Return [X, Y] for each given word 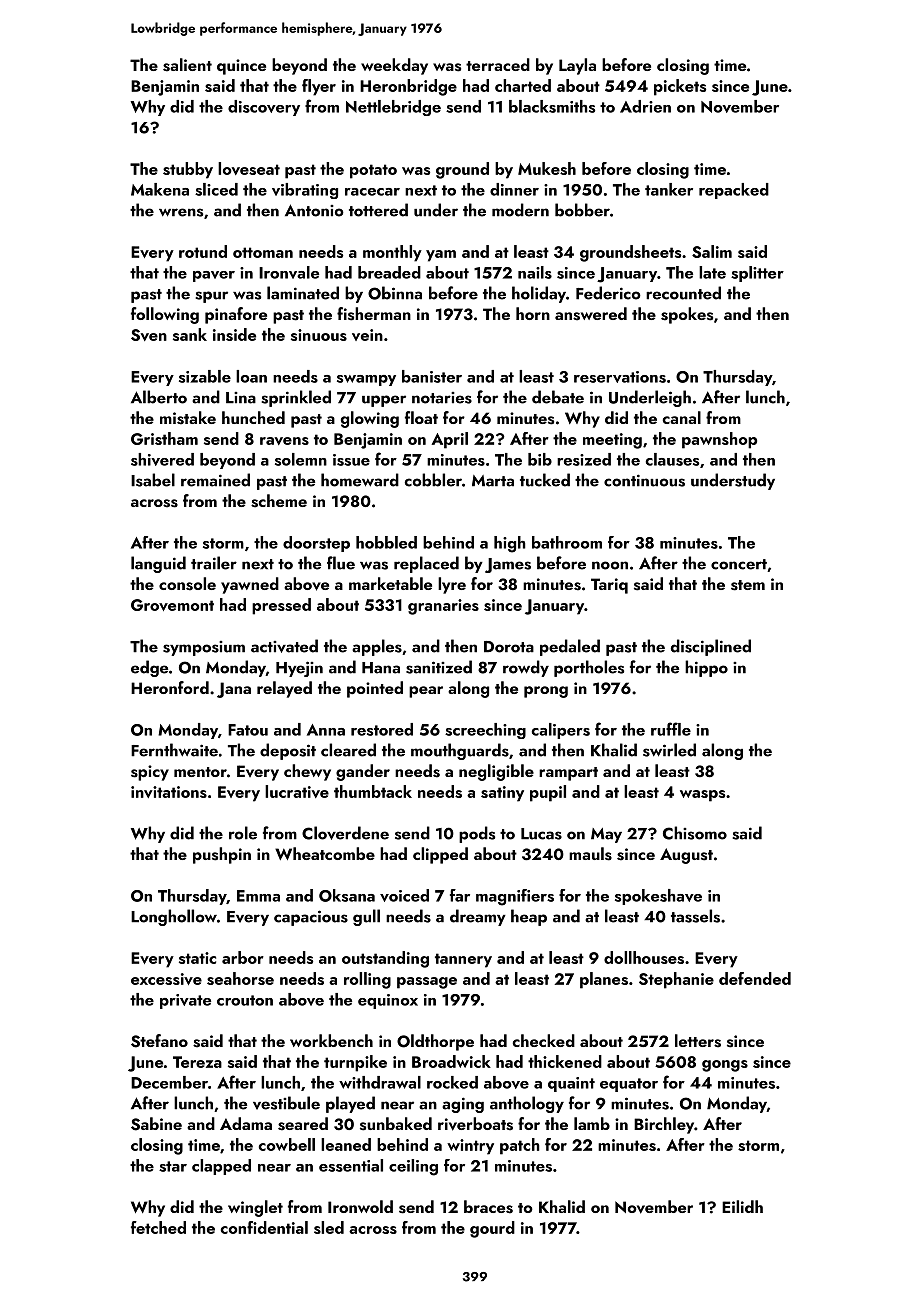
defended [755, 978]
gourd [492, 1229]
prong [546, 692]
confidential [264, 1227]
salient [187, 65]
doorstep [316, 544]
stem [748, 585]
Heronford [170, 687]
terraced [498, 64]
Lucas [541, 834]
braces [488, 1207]
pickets [680, 87]
